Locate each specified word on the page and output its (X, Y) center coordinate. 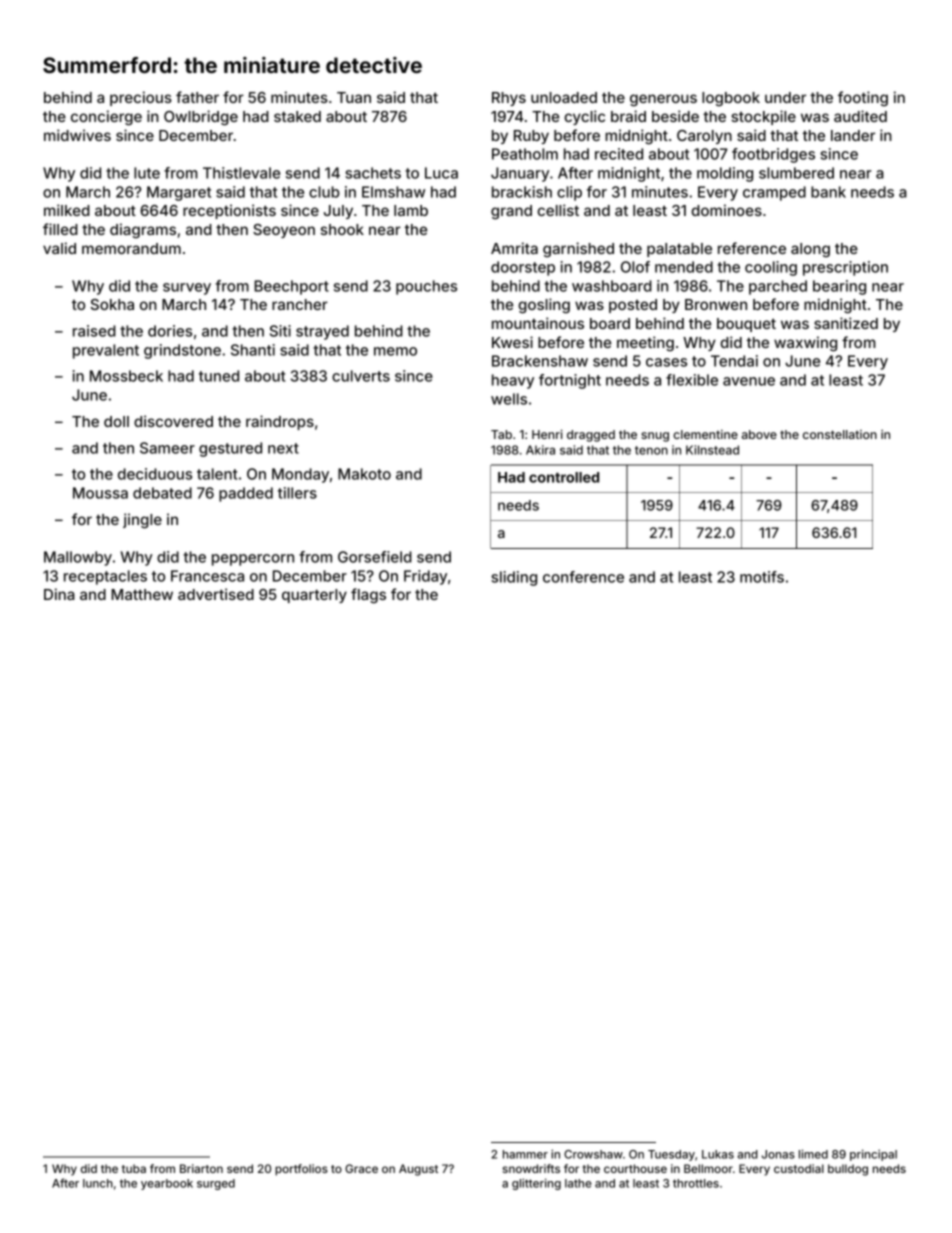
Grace (361, 1168)
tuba (134, 1168)
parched (778, 287)
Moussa (100, 493)
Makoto (364, 474)
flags (368, 596)
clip (569, 193)
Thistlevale (241, 173)
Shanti (253, 350)
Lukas (718, 1154)
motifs (762, 577)
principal (873, 1155)
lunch (98, 1183)
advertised (216, 594)
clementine (705, 434)
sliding (514, 578)
